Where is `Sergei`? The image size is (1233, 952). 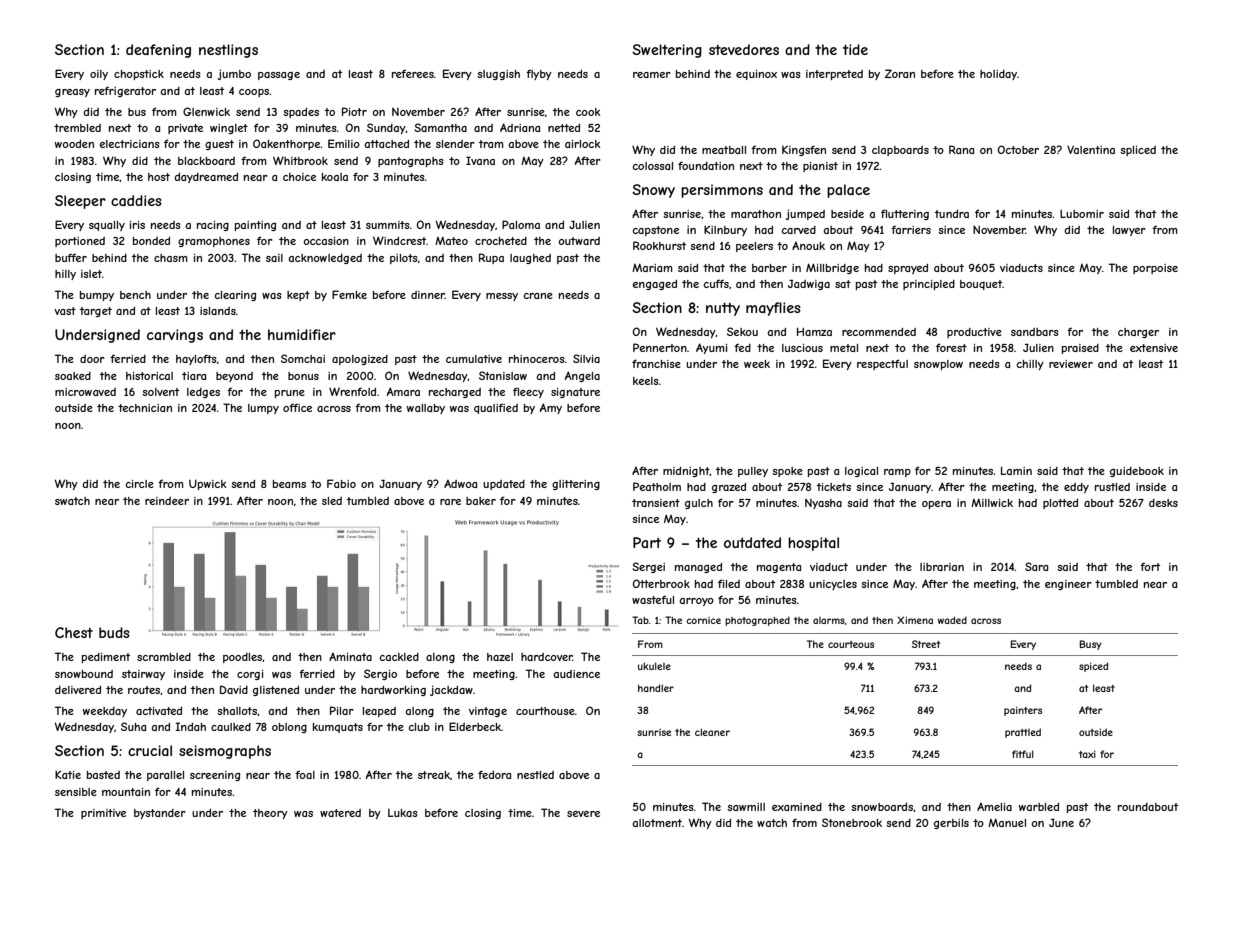 Sergei is located at coordinates (648, 567).
